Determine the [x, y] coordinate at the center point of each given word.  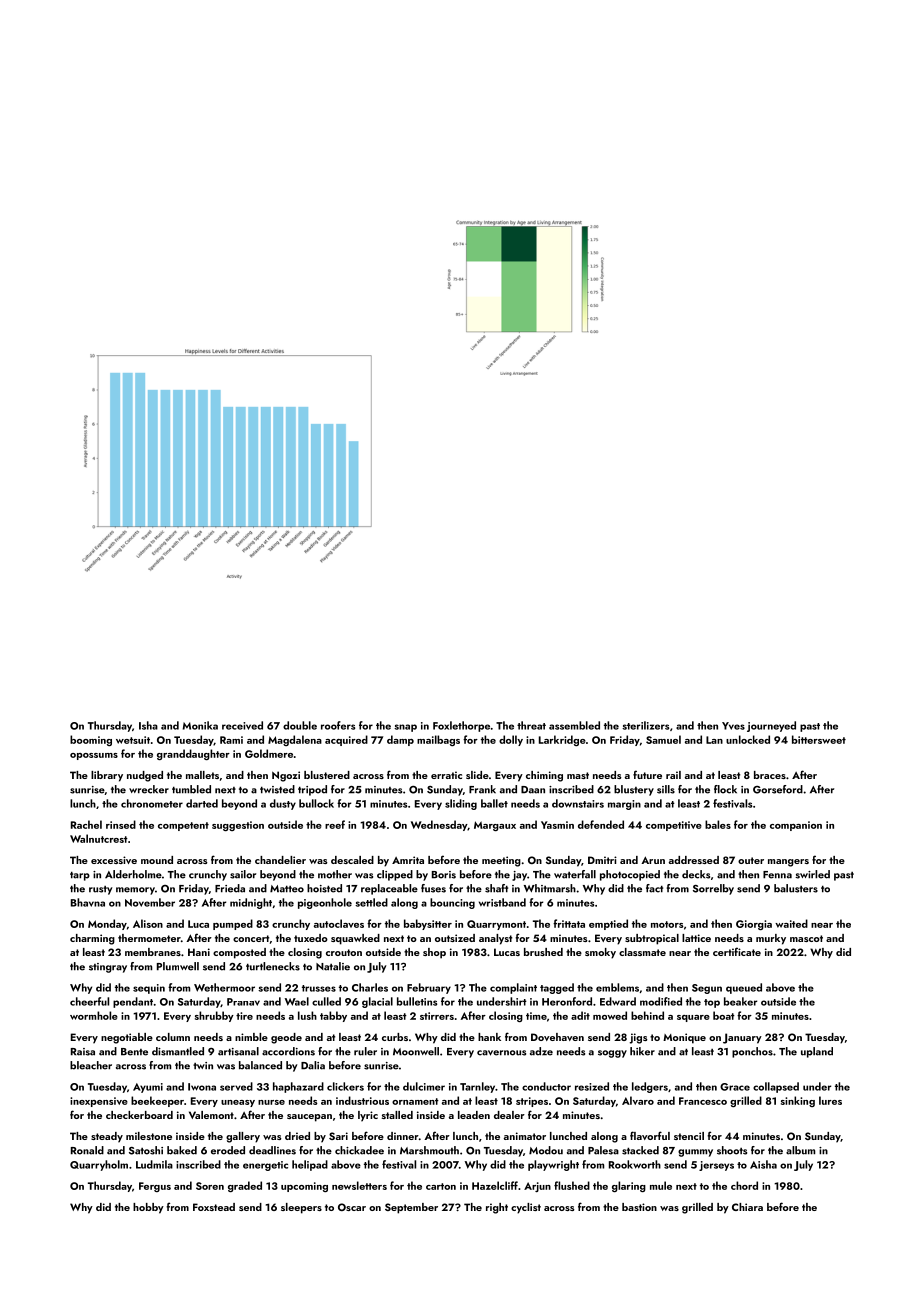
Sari [338, 1136]
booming [91, 740]
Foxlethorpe [461, 726]
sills [666, 789]
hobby [148, 1208]
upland [817, 1052]
